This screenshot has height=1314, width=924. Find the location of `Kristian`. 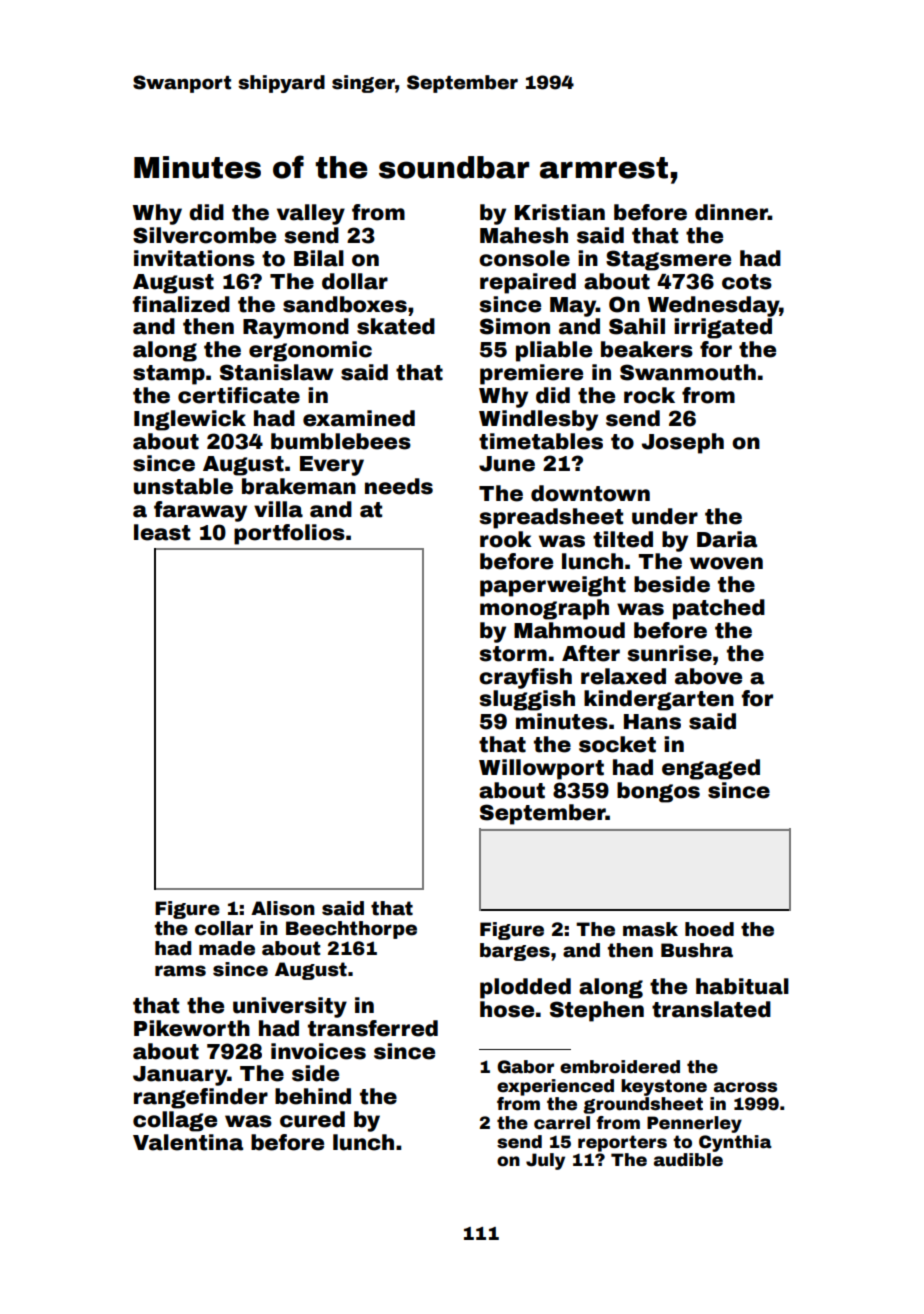

Kristian is located at coordinates (560, 212).
